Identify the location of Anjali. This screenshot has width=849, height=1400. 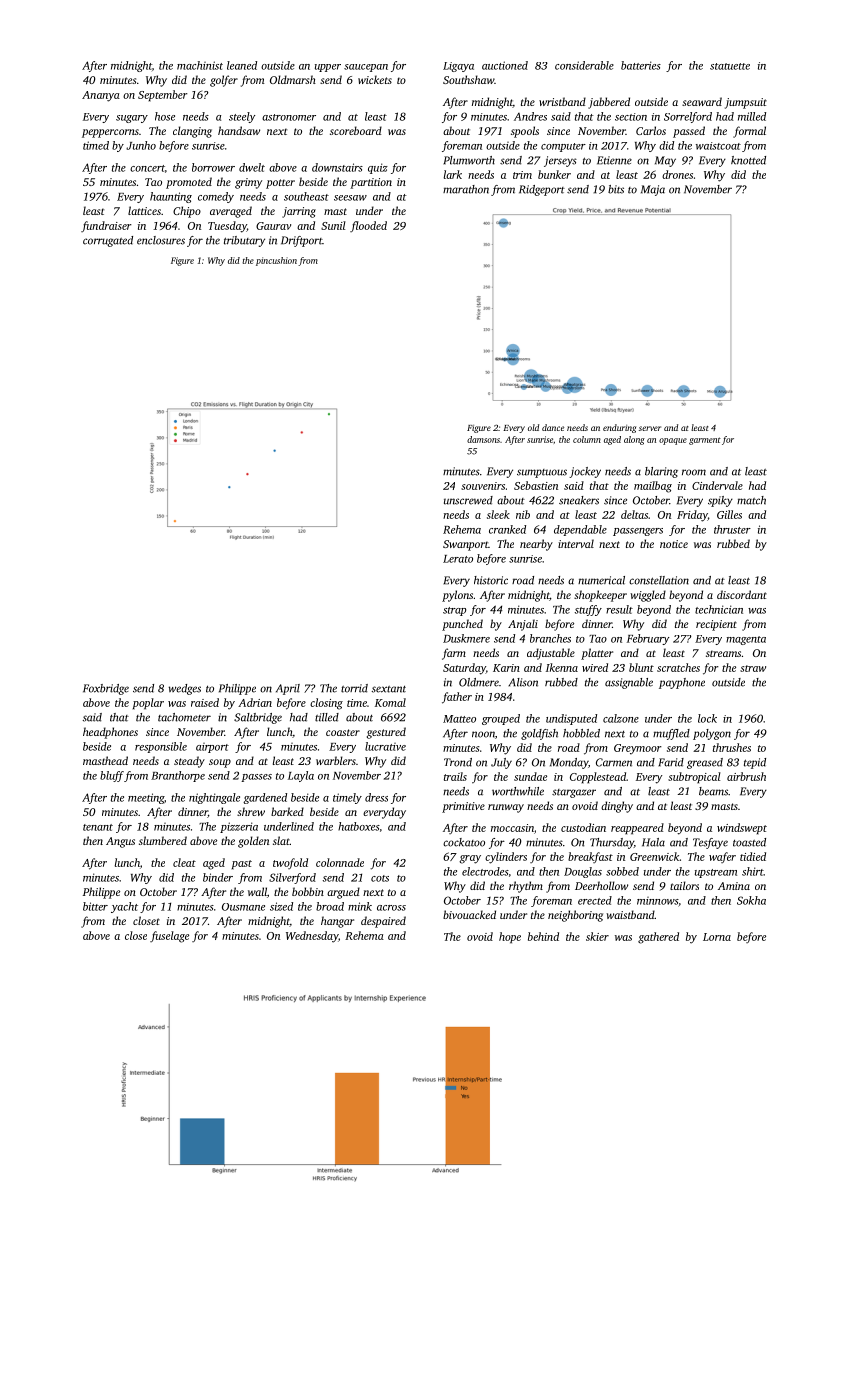
(523, 625).
